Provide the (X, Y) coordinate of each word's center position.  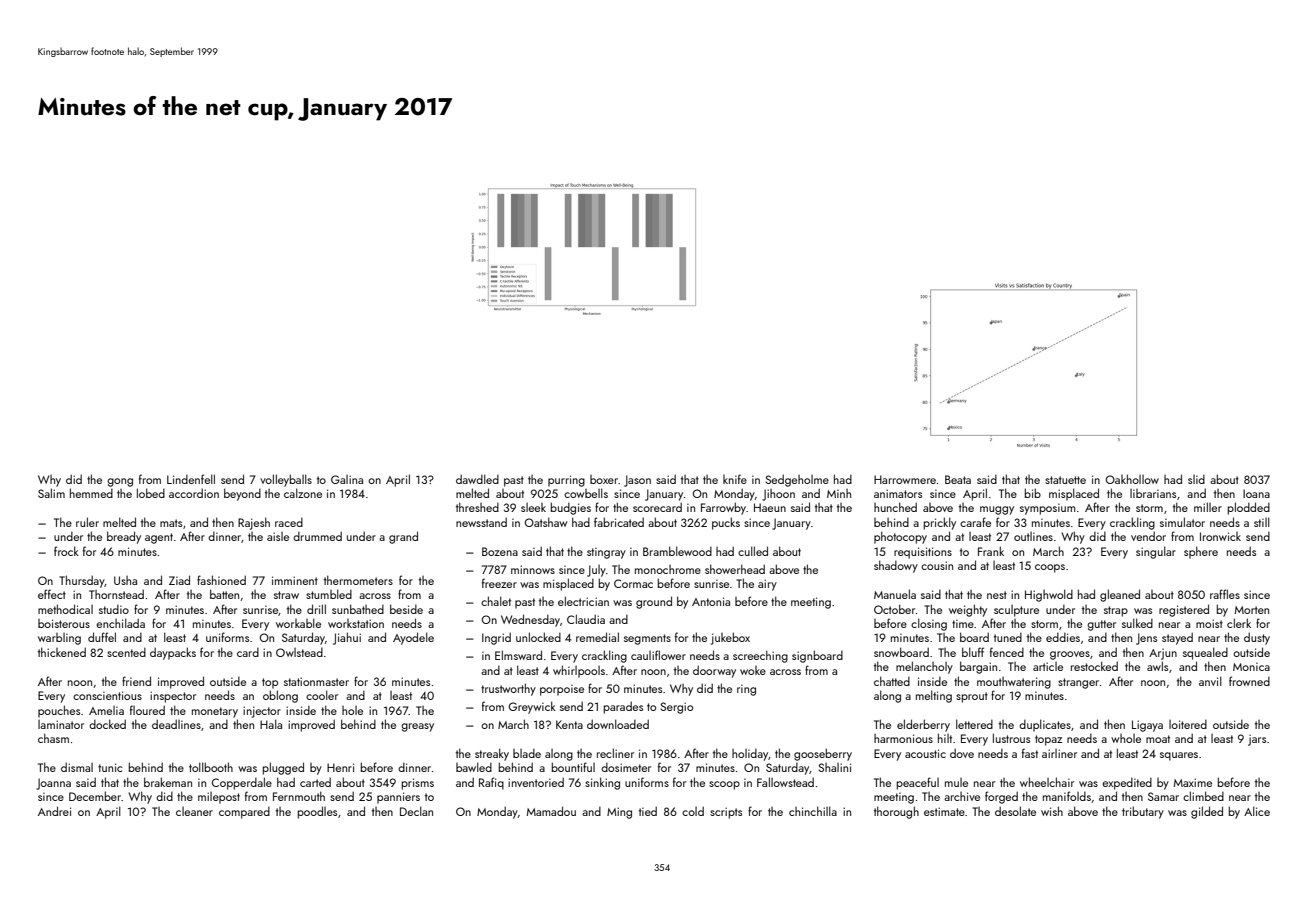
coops (1050, 568)
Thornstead (116, 594)
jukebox (730, 638)
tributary (1143, 812)
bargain (978, 667)
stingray (606, 553)
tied (648, 811)
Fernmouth (299, 796)
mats (171, 523)
